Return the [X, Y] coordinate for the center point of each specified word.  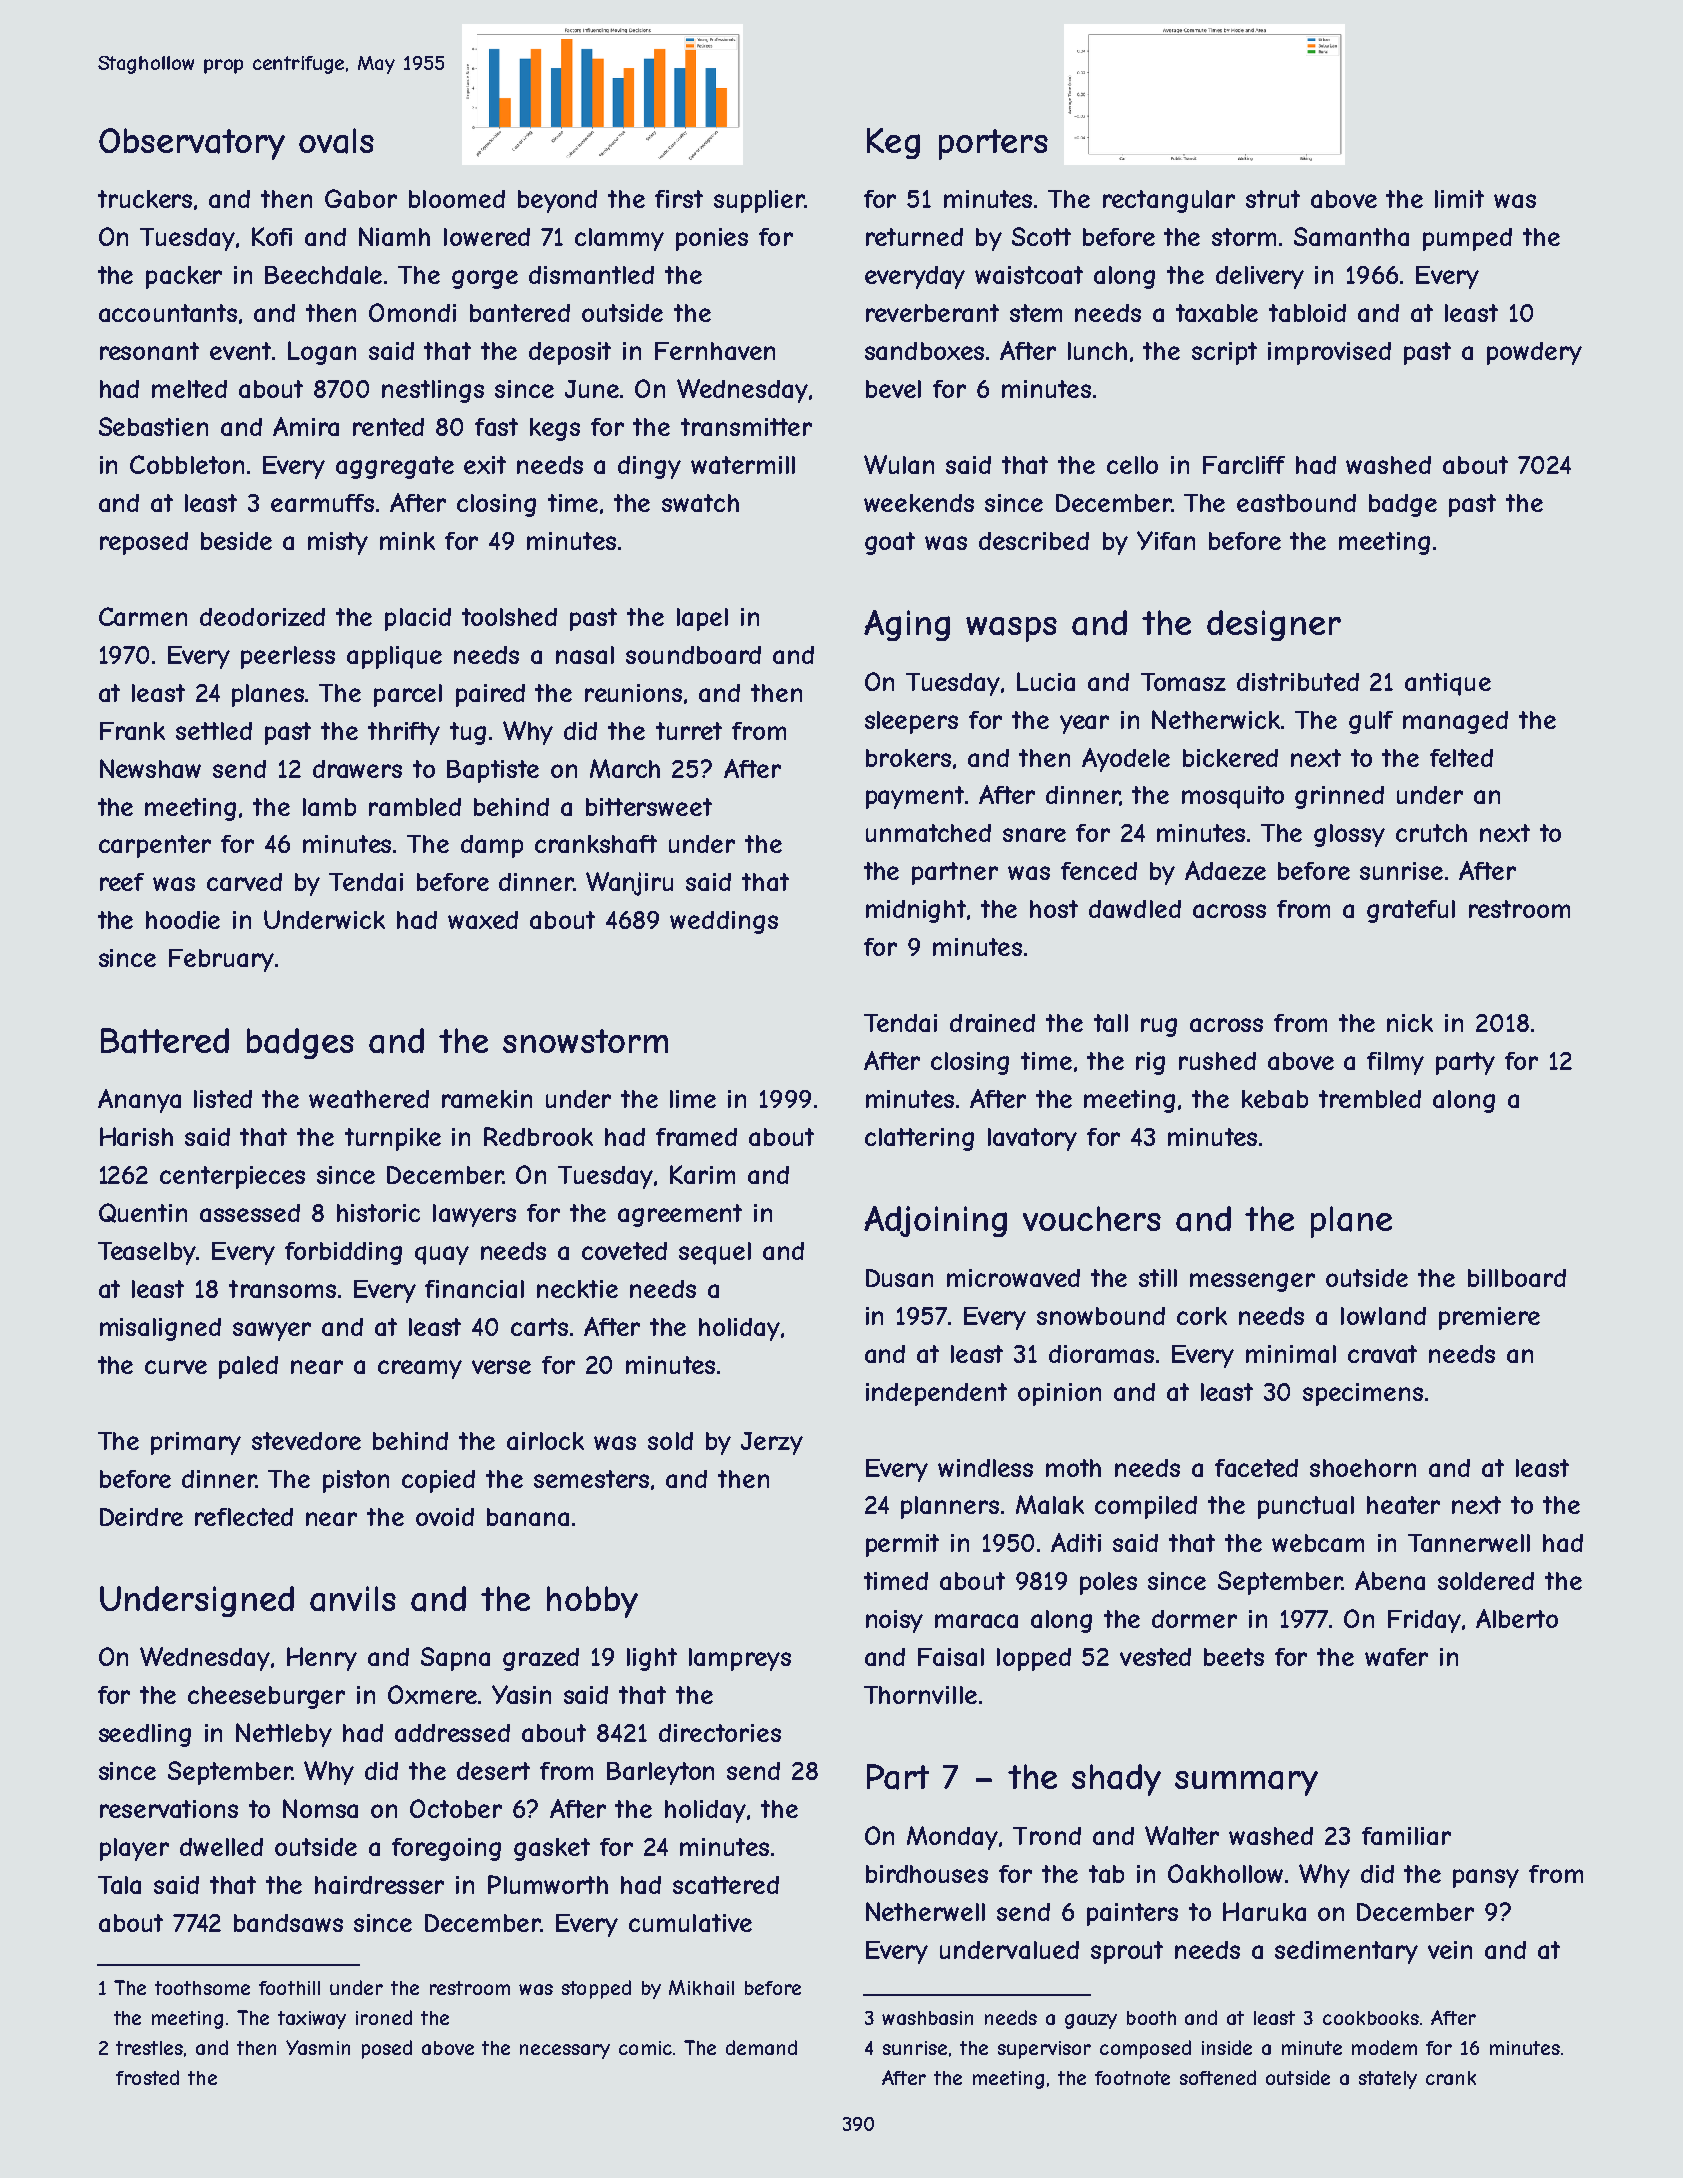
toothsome [202, 1988]
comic [645, 2048]
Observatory [192, 144]
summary [1246, 1783]
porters [993, 144]
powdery [1534, 353]
